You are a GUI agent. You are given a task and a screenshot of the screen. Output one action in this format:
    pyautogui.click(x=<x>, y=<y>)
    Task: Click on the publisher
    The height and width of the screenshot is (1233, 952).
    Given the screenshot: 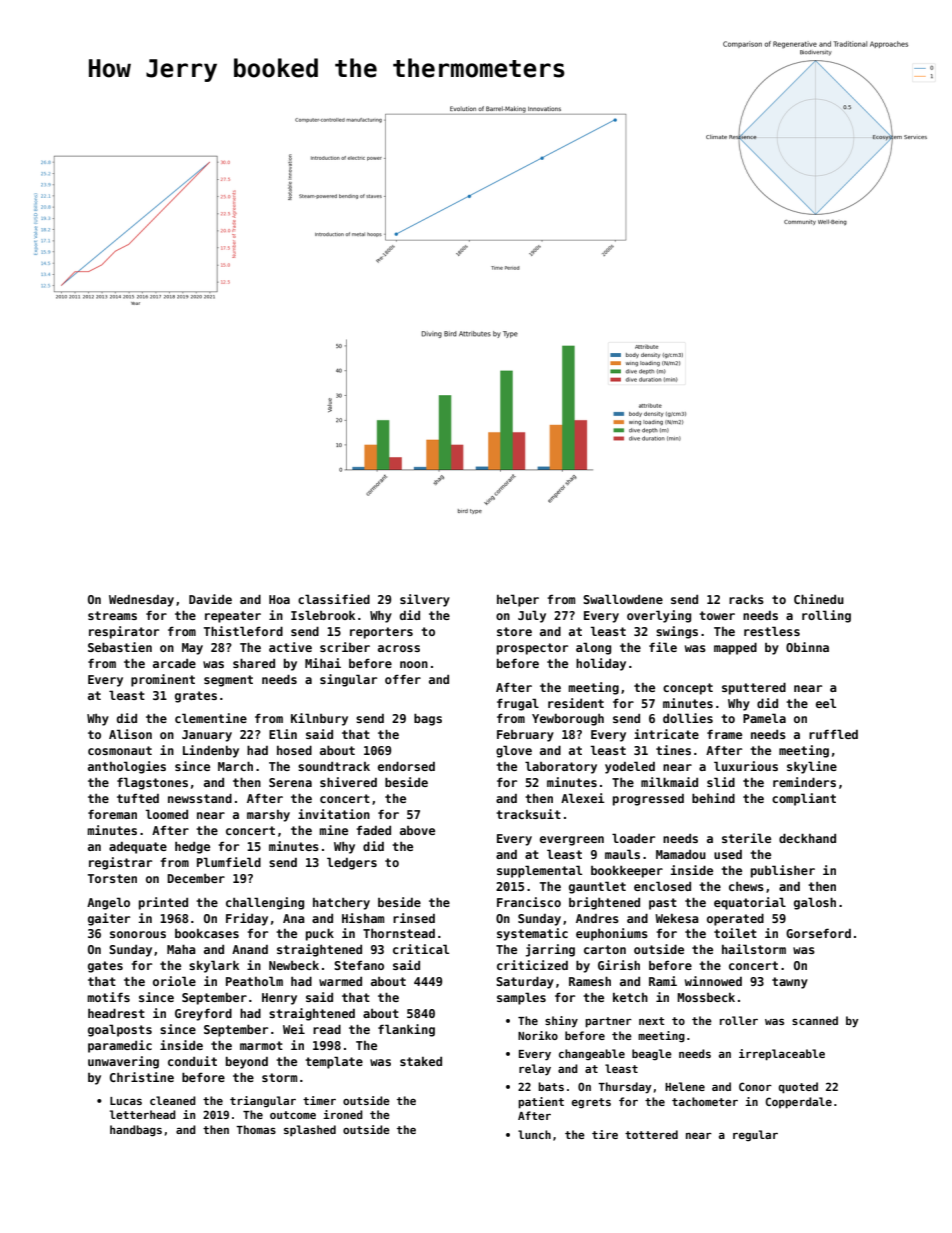 What is the action you would take?
    pyautogui.click(x=783, y=871)
